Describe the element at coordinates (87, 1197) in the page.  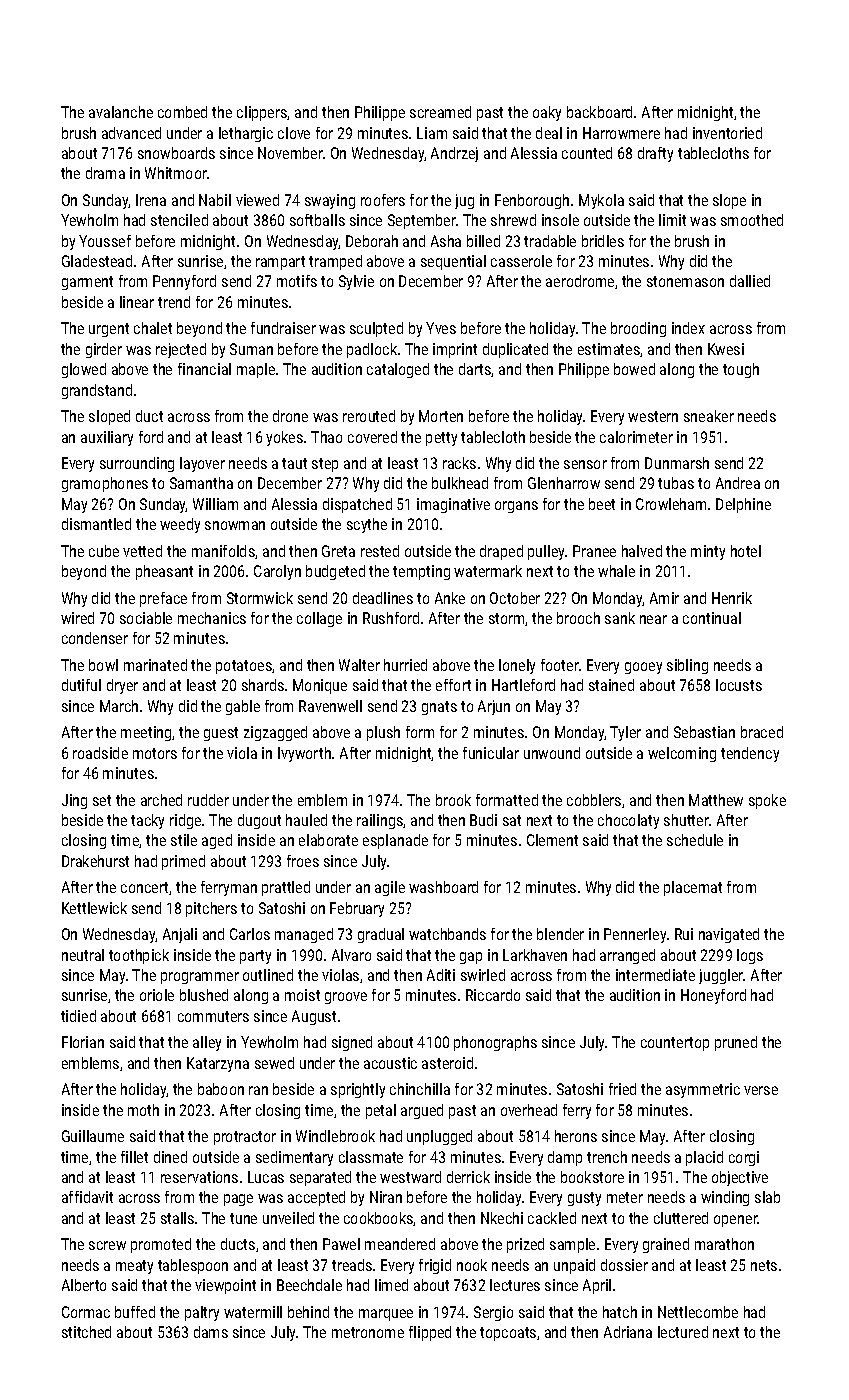
I see `affidavit` at that location.
